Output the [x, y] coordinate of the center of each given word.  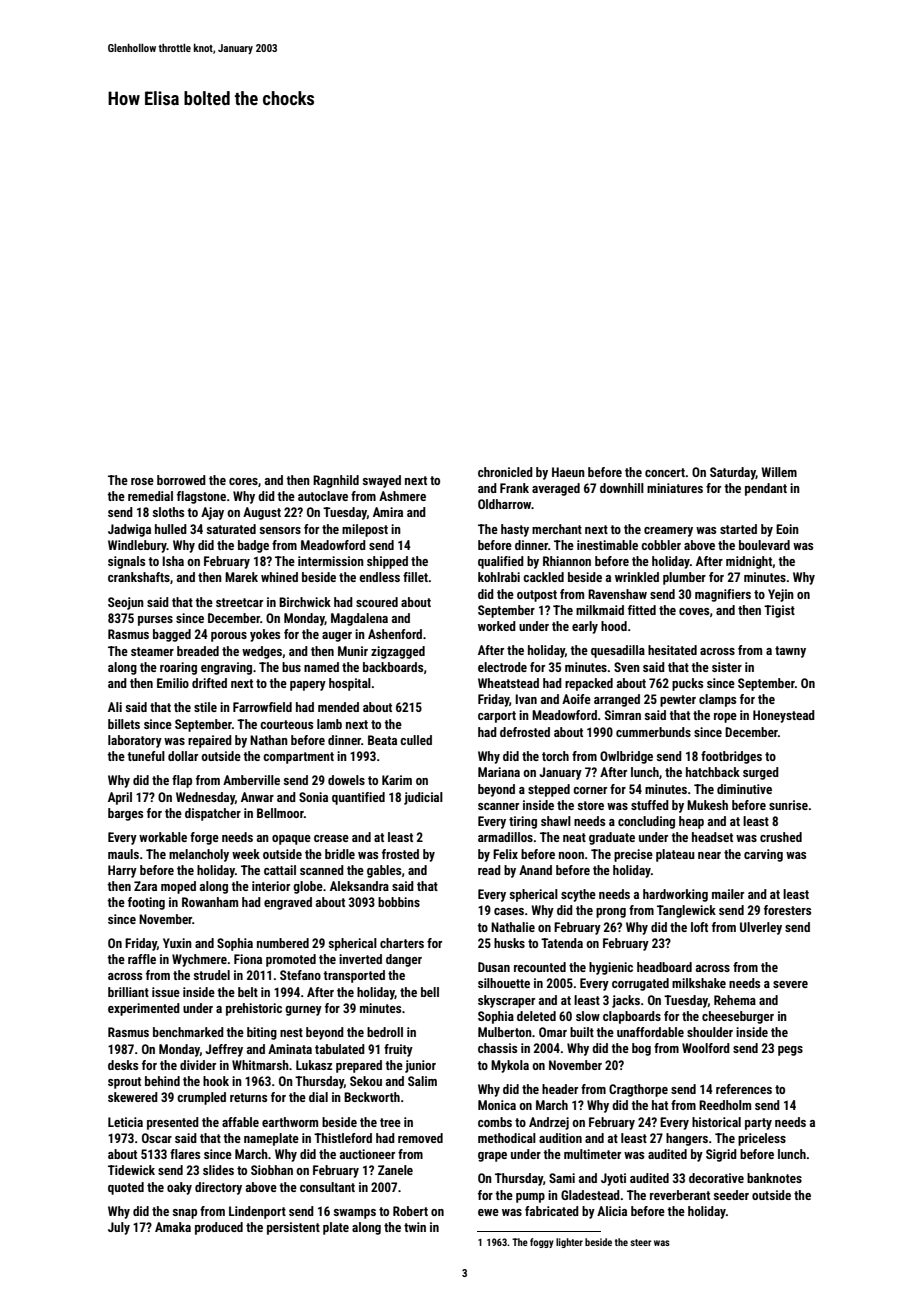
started [738, 529]
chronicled [505, 472]
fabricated [552, 1211]
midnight [749, 562]
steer [641, 1242]
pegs [790, 1051]
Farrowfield [262, 707]
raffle [142, 959]
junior [420, 1066]
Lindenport [257, 1212]
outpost [537, 596]
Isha [173, 561]
